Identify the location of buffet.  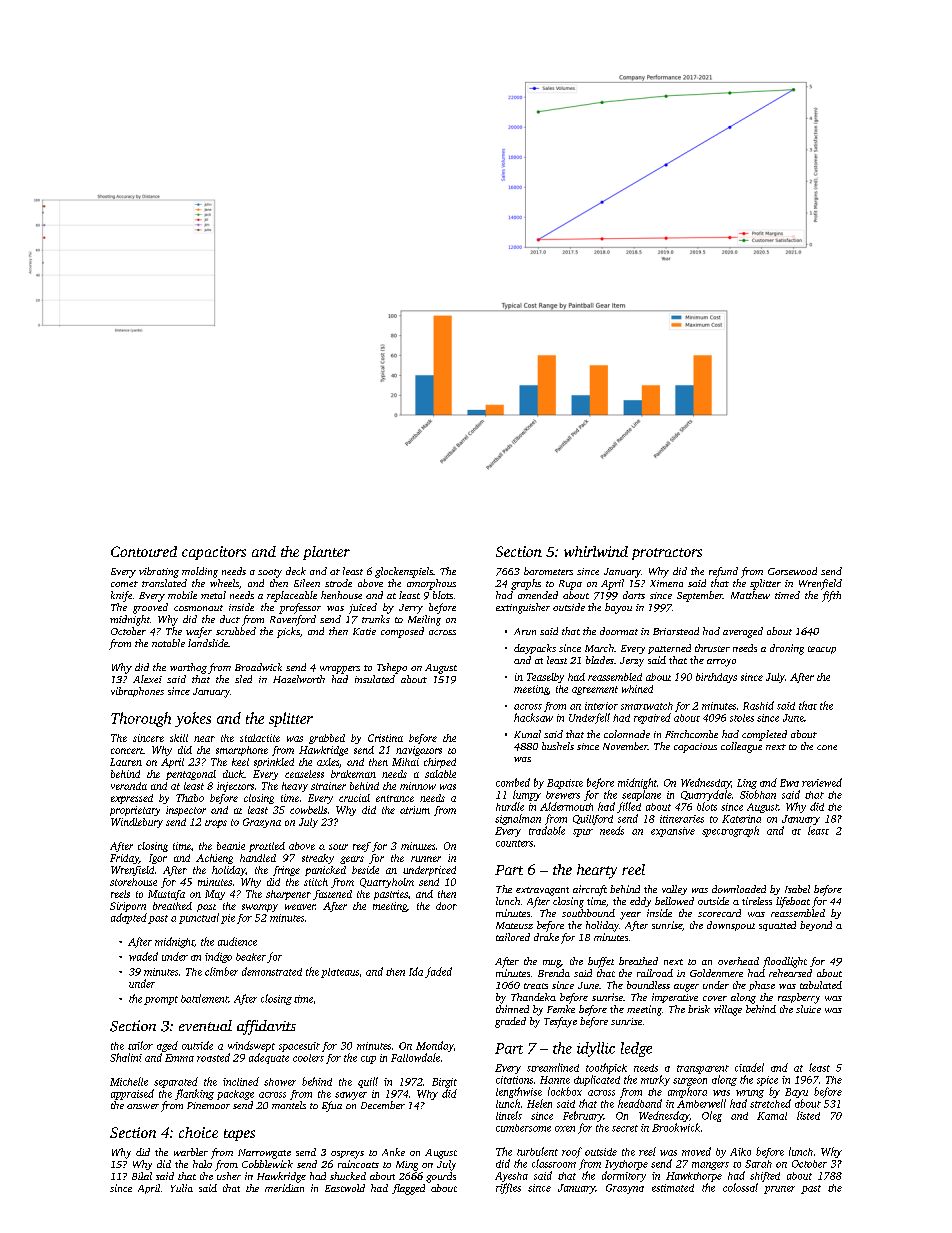
(601, 962).
